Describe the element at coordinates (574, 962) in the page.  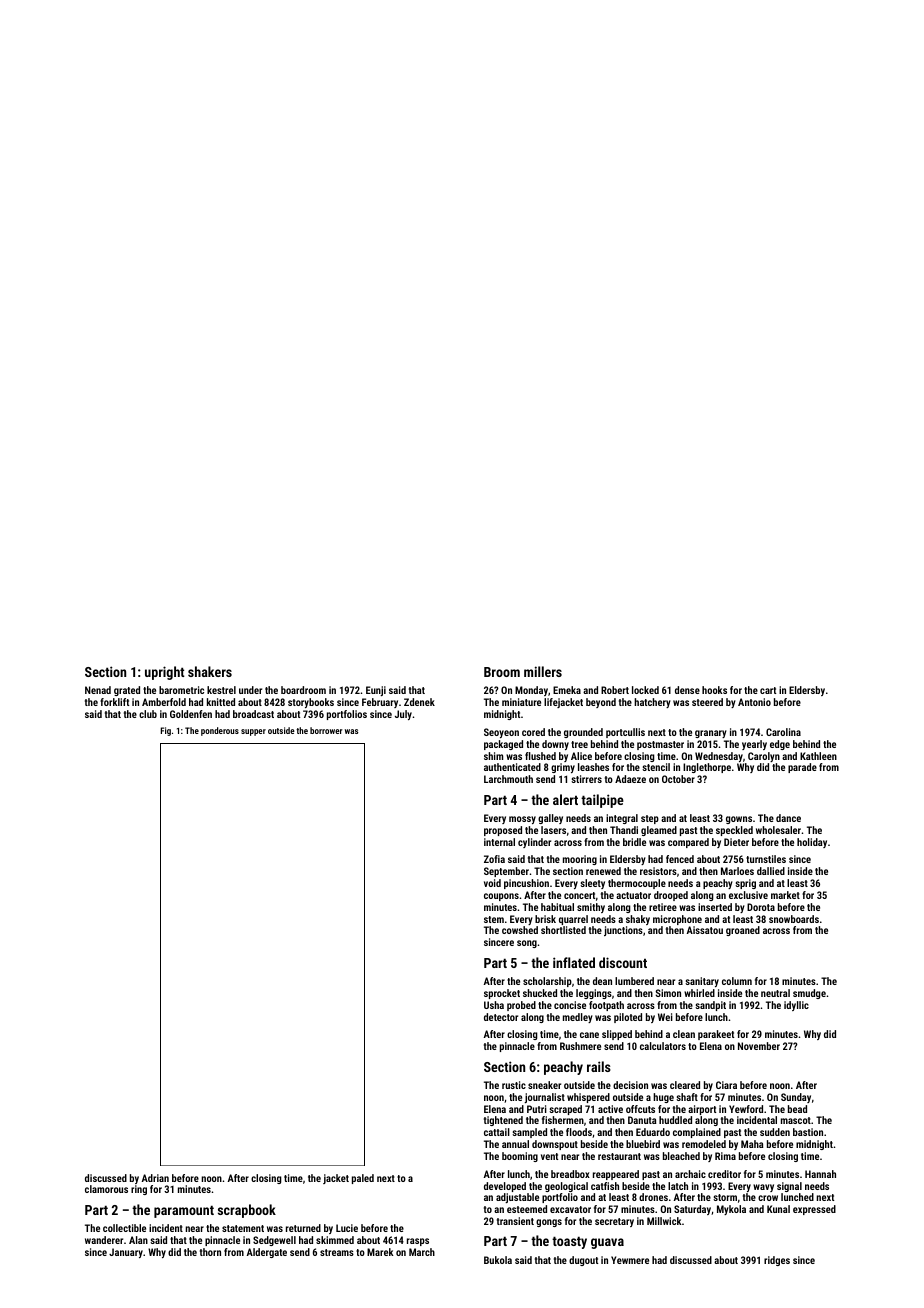
I see `inflated` at that location.
